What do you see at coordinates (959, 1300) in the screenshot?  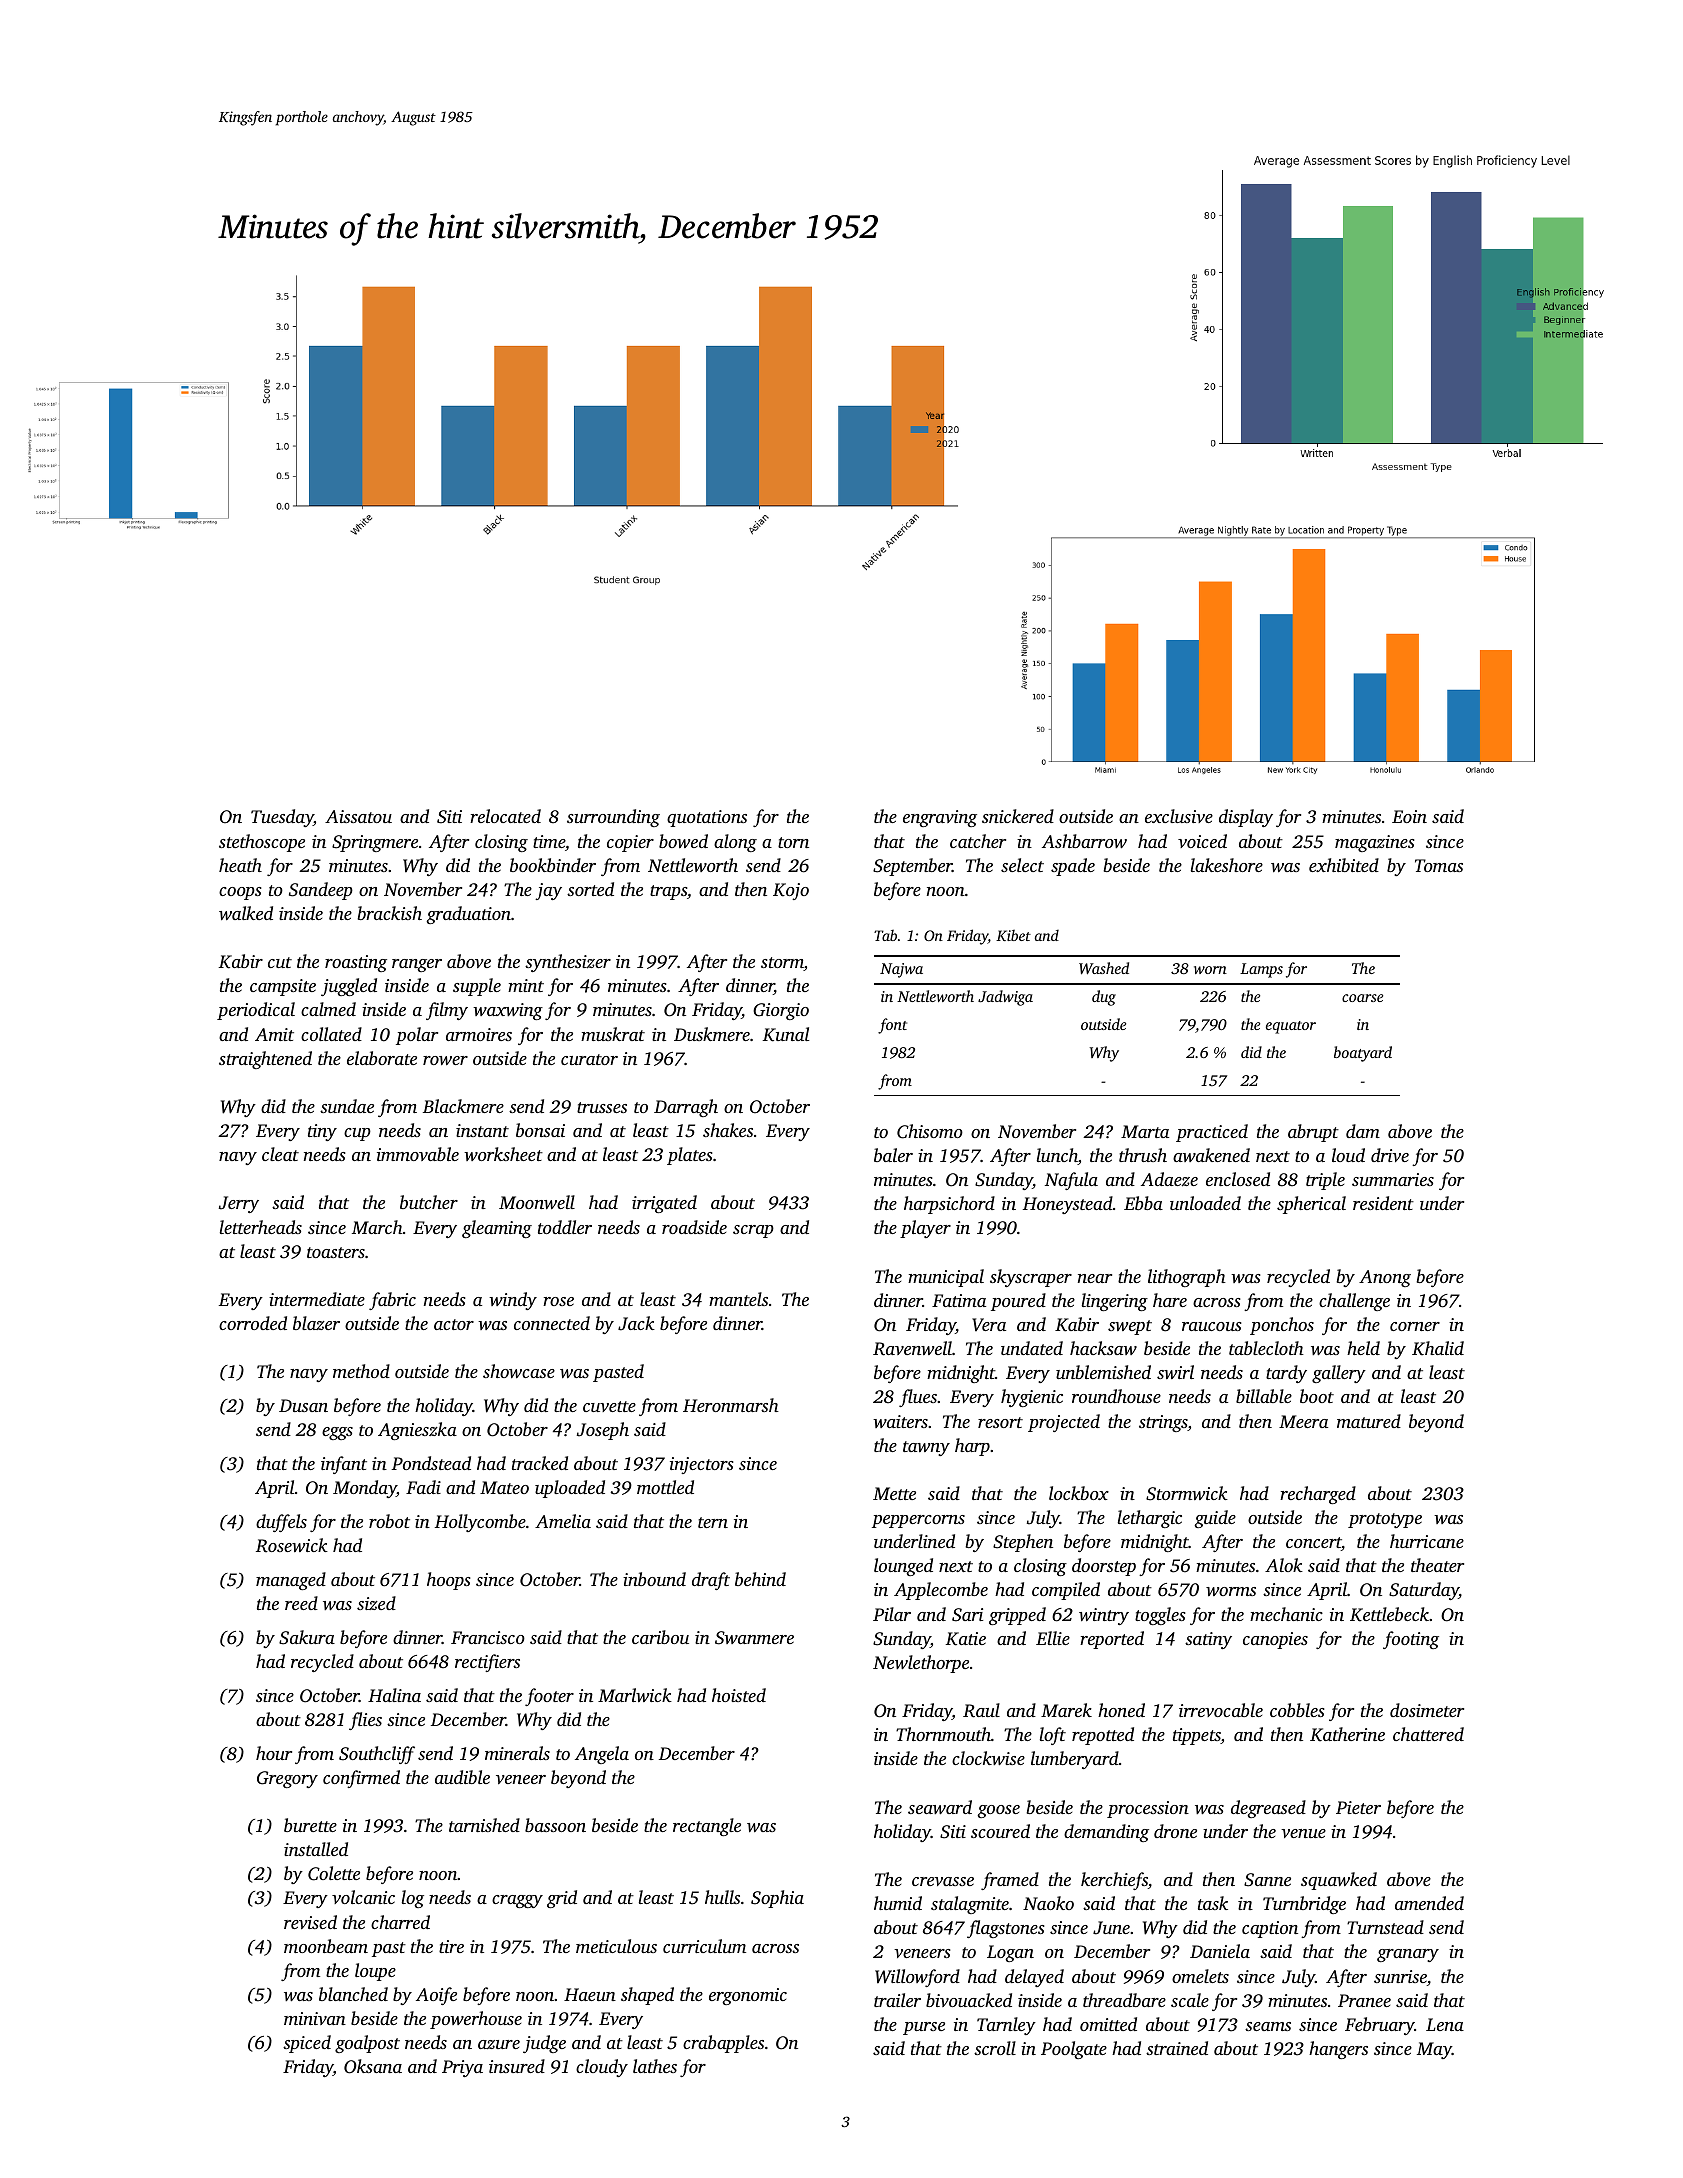 I see `Fatima` at bounding box center [959, 1300].
